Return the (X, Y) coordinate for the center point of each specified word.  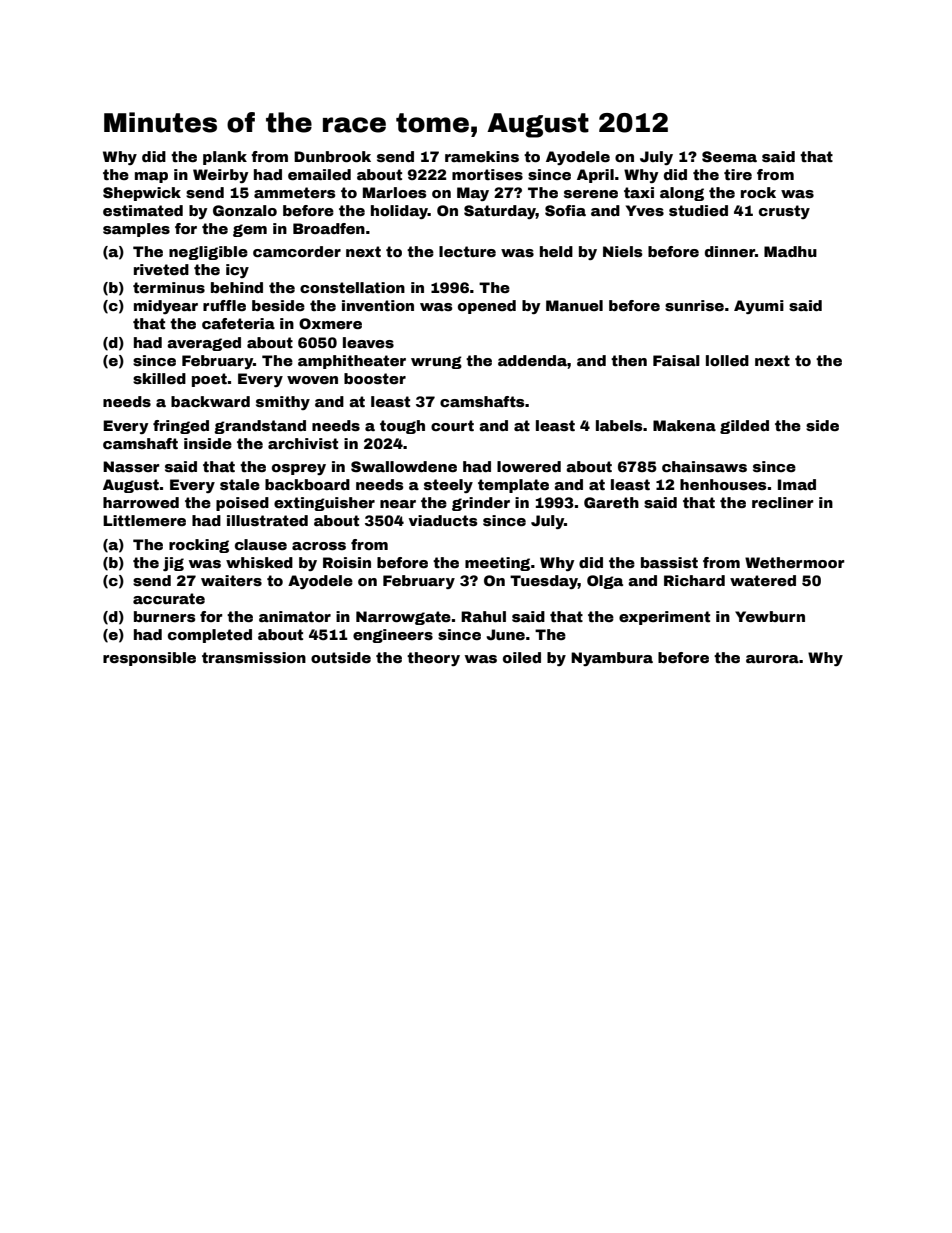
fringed (181, 427)
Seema (729, 156)
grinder (481, 504)
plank (225, 158)
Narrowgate (403, 618)
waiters (231, 580)
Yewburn (770, 616)
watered (763, 580)
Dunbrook (332, 156)
